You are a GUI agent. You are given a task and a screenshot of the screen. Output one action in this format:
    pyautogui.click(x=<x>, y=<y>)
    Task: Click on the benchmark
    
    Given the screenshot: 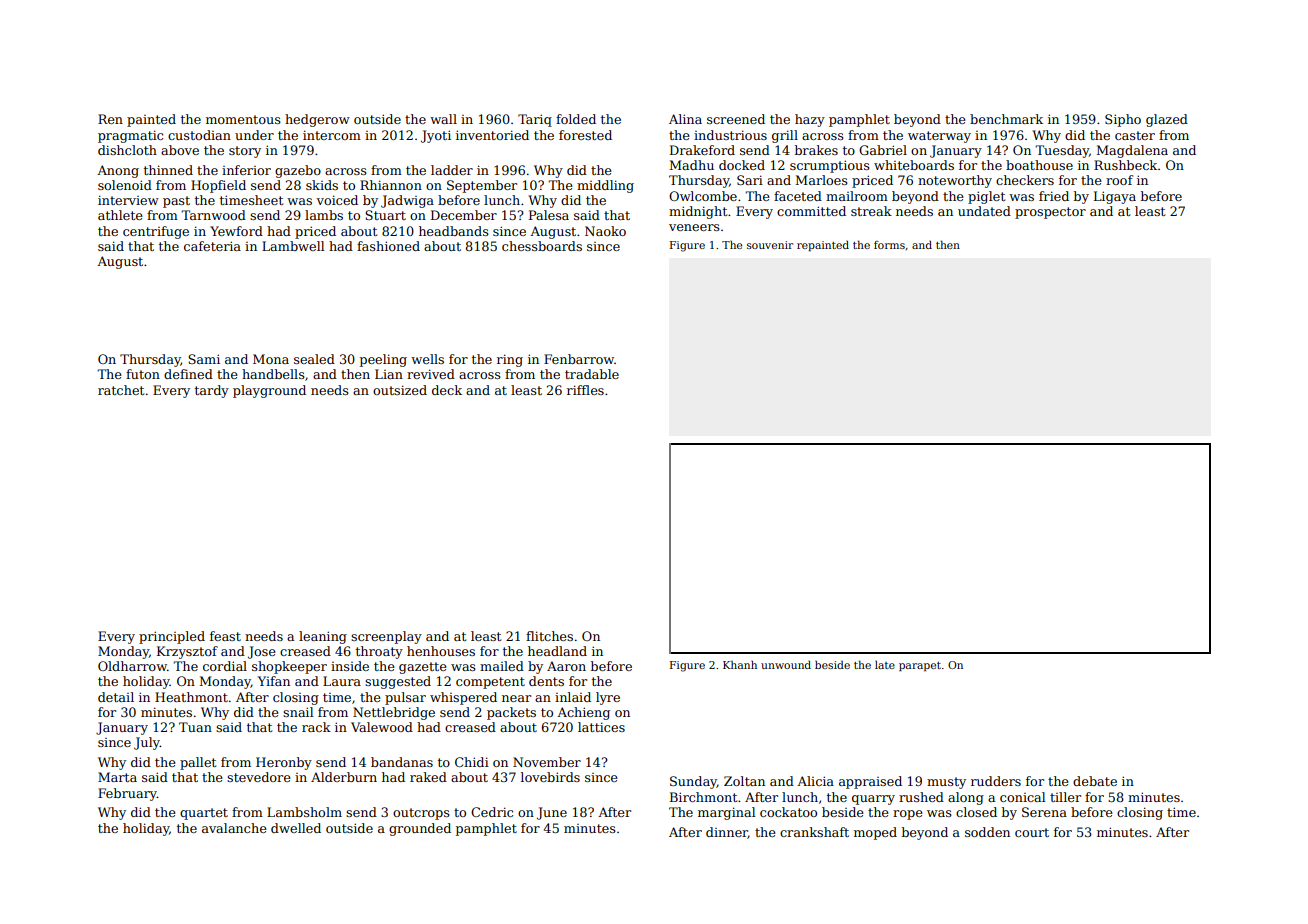 What is the action you would take?
    pyautogui.click(x=1006, y=119)
